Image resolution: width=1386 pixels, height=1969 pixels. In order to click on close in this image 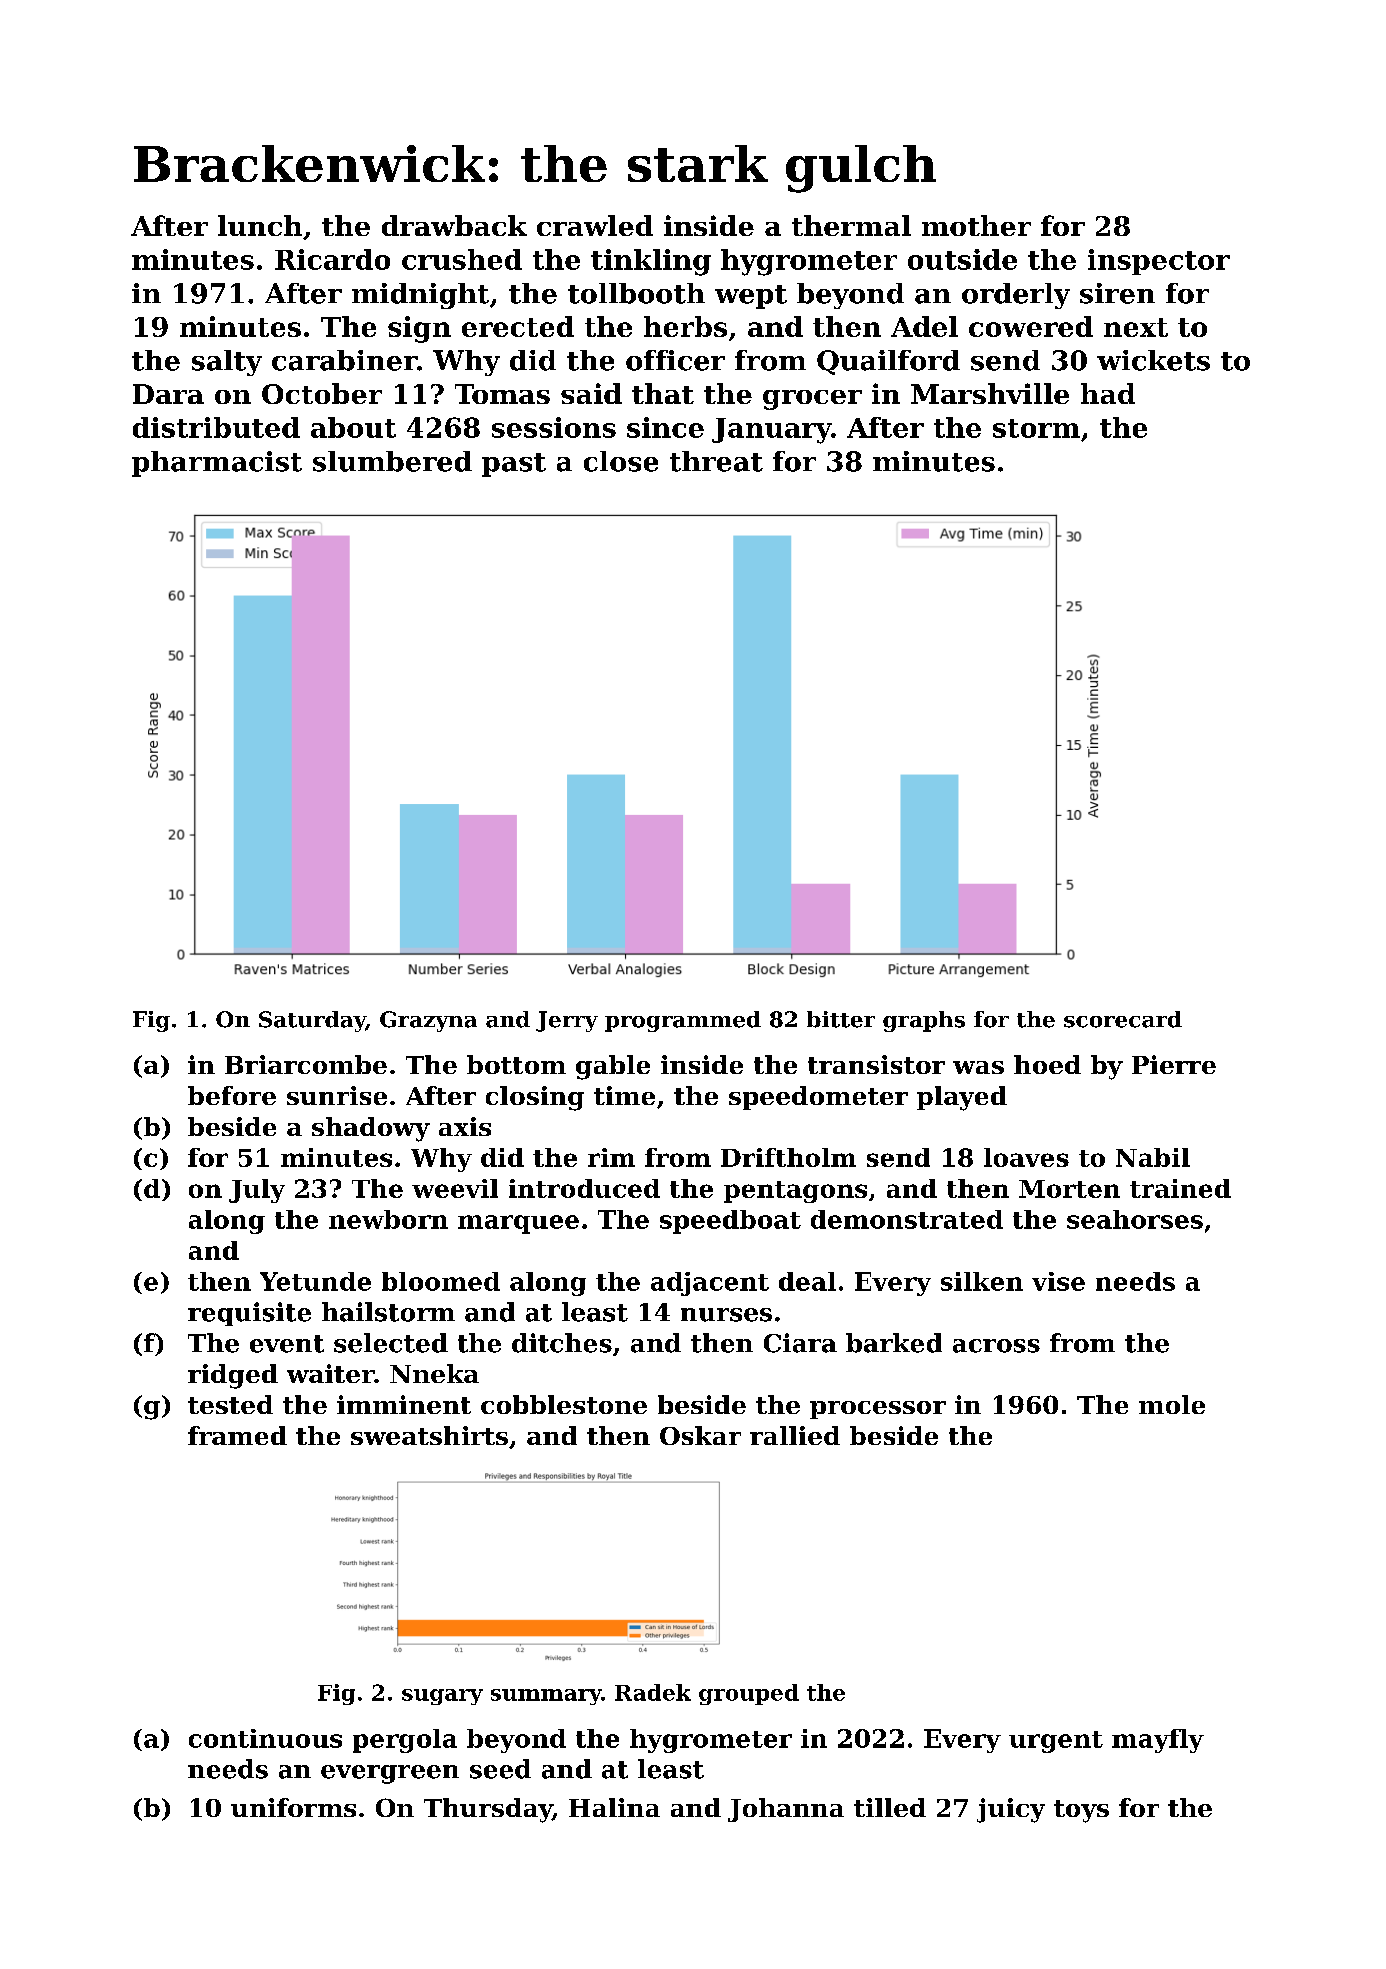, I will do `click(621, 461)`.
